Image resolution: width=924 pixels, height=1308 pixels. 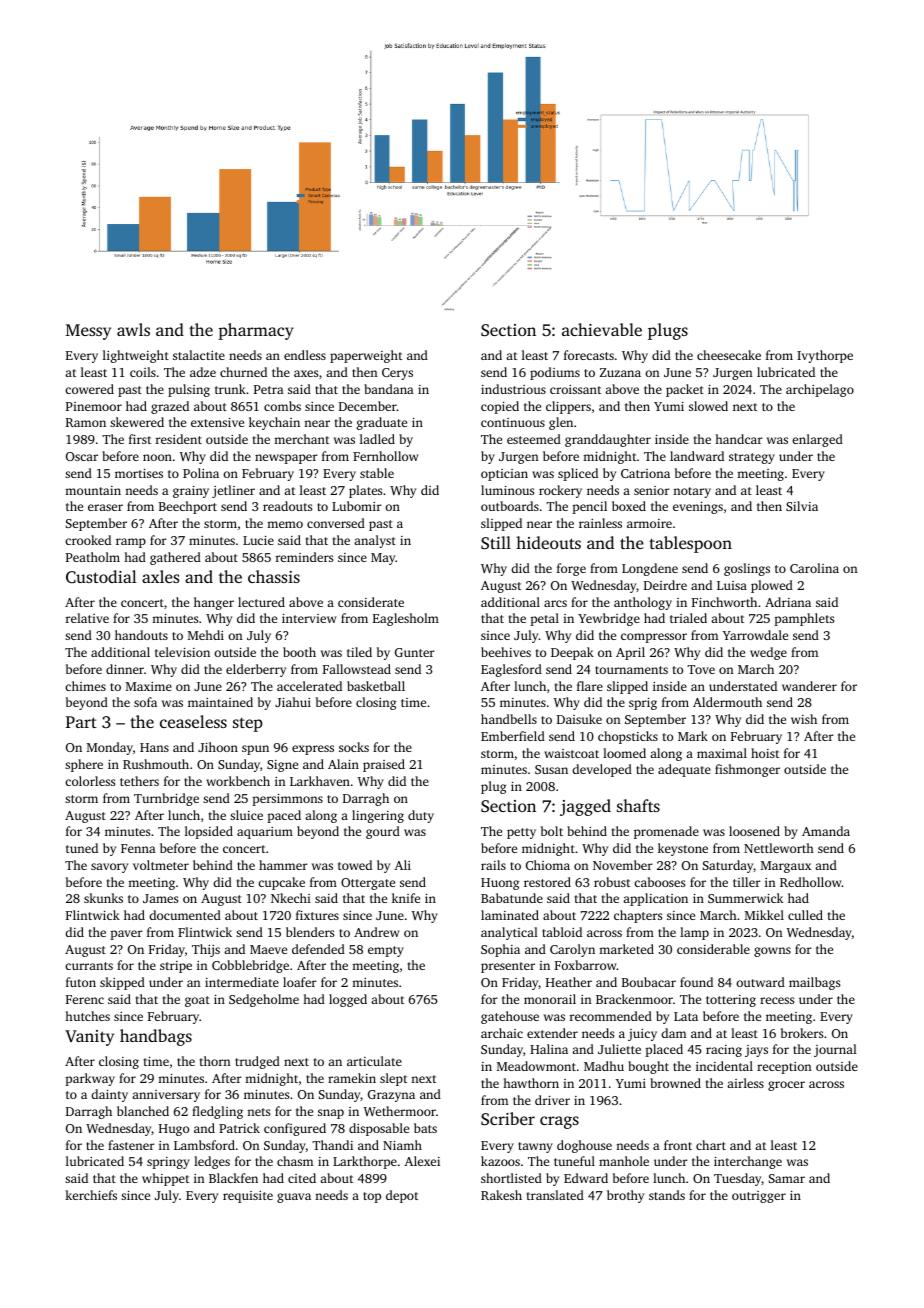 What do you see at coordinates (309, 618) in the screenshot?
I see `interview` at bounding box center [309, 618].
